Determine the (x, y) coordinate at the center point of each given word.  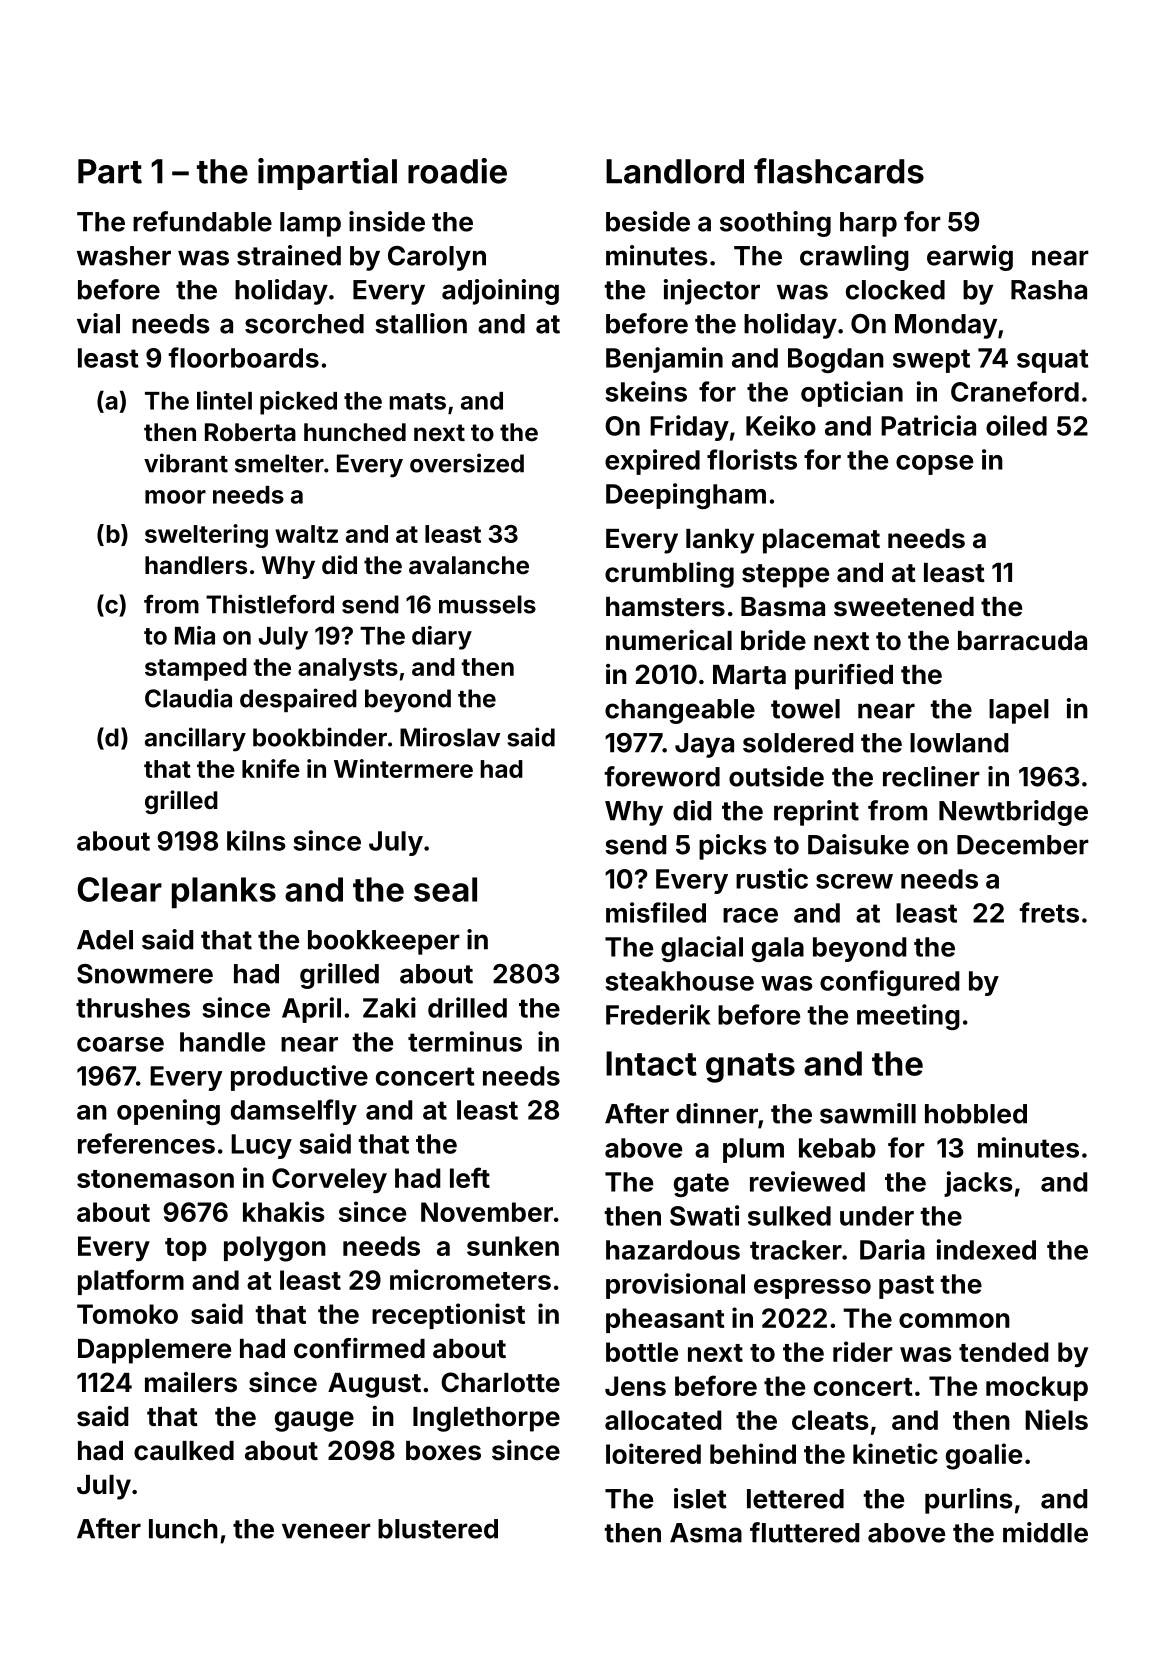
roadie (457, 171)
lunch (183, 1529)
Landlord (675, 171)
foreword (662, 776)
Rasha (1049, 290)
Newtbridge (1013, 813)
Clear (120, 889)
